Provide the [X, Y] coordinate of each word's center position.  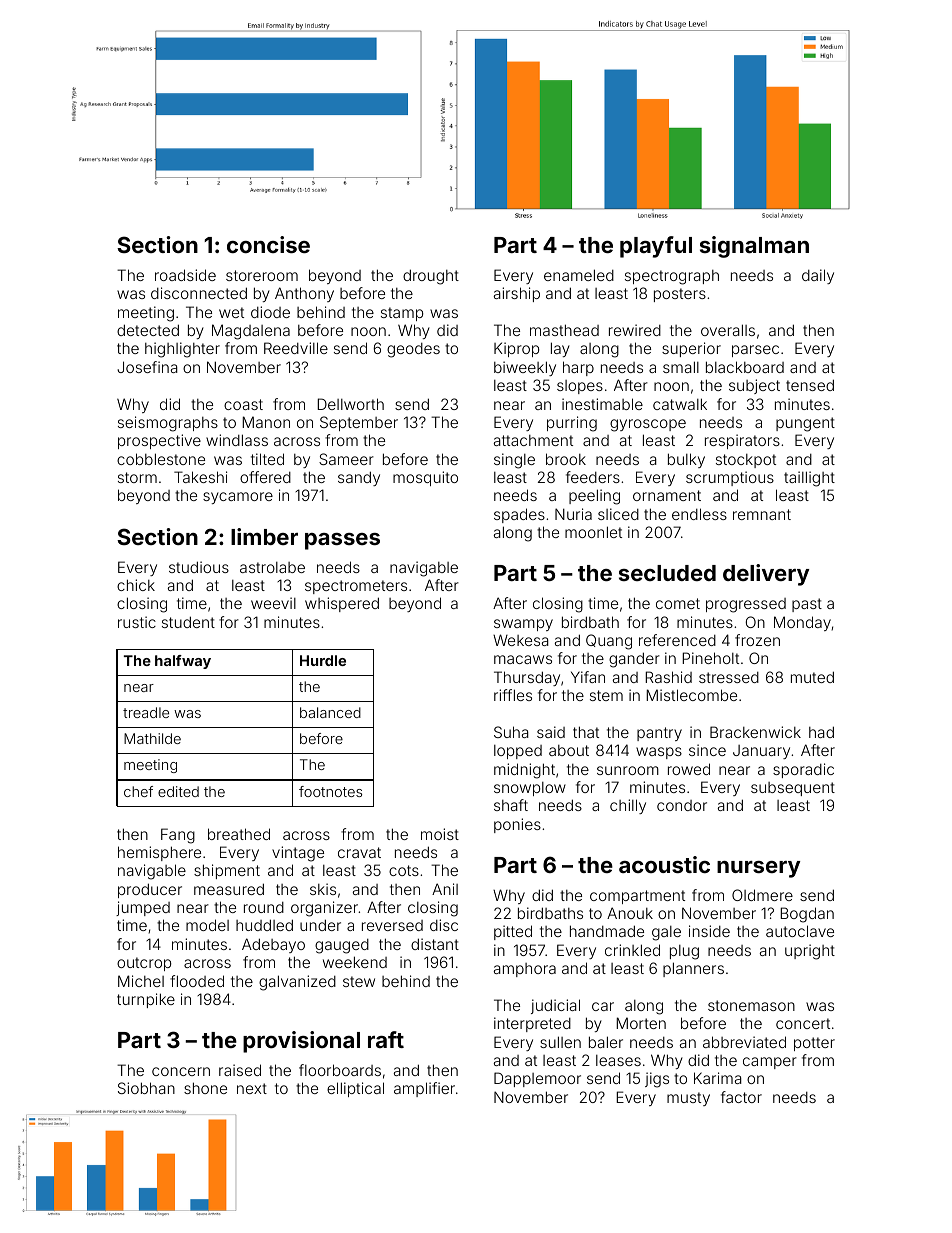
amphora [525, 970]
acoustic [664, 864]
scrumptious [730, 478]
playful [656, 247]
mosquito [425, 478]
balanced [330, 712]
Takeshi [200, 477]
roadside [185, 275]
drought [431, 277]
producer [150, 890]
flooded [197, 981]
